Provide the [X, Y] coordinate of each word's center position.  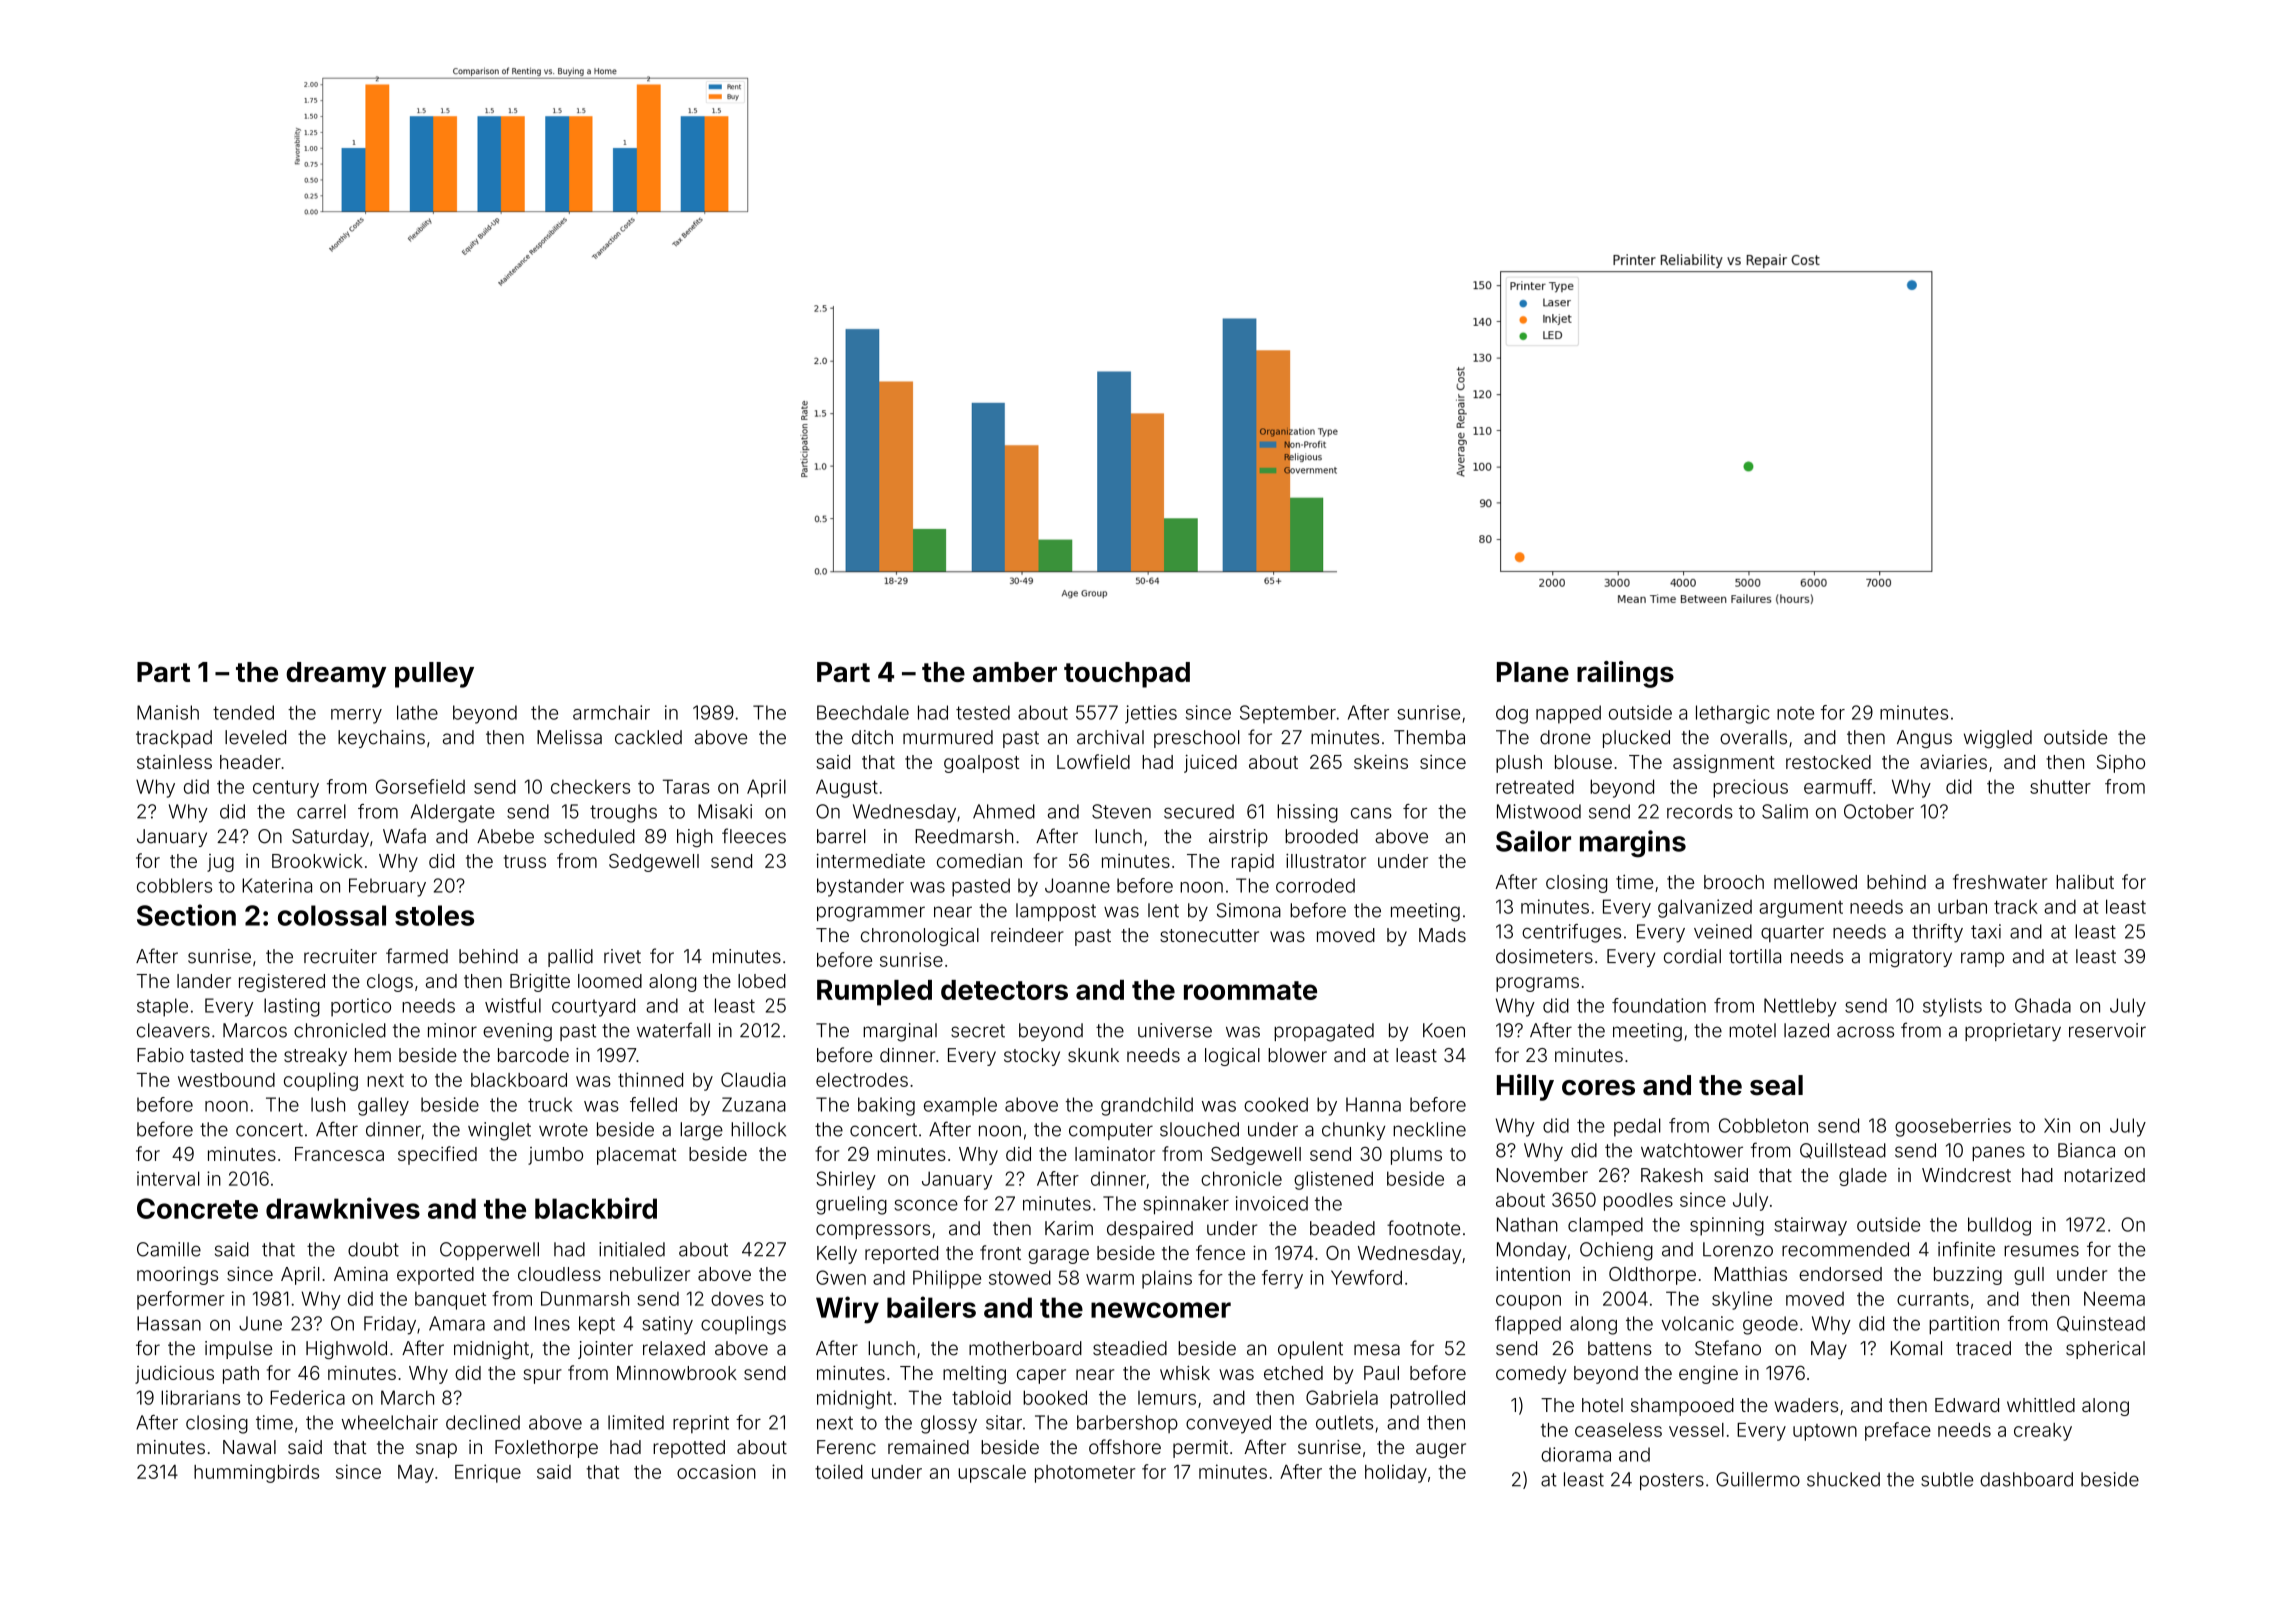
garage [1058, 1256]
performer [181, 1300]
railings [1625, 674]
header [250, 762]
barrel [841, 836]
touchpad [1127, 675]
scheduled [589, 836]
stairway [1810, 1226]
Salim [1785, 811]
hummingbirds [256, 1473]
